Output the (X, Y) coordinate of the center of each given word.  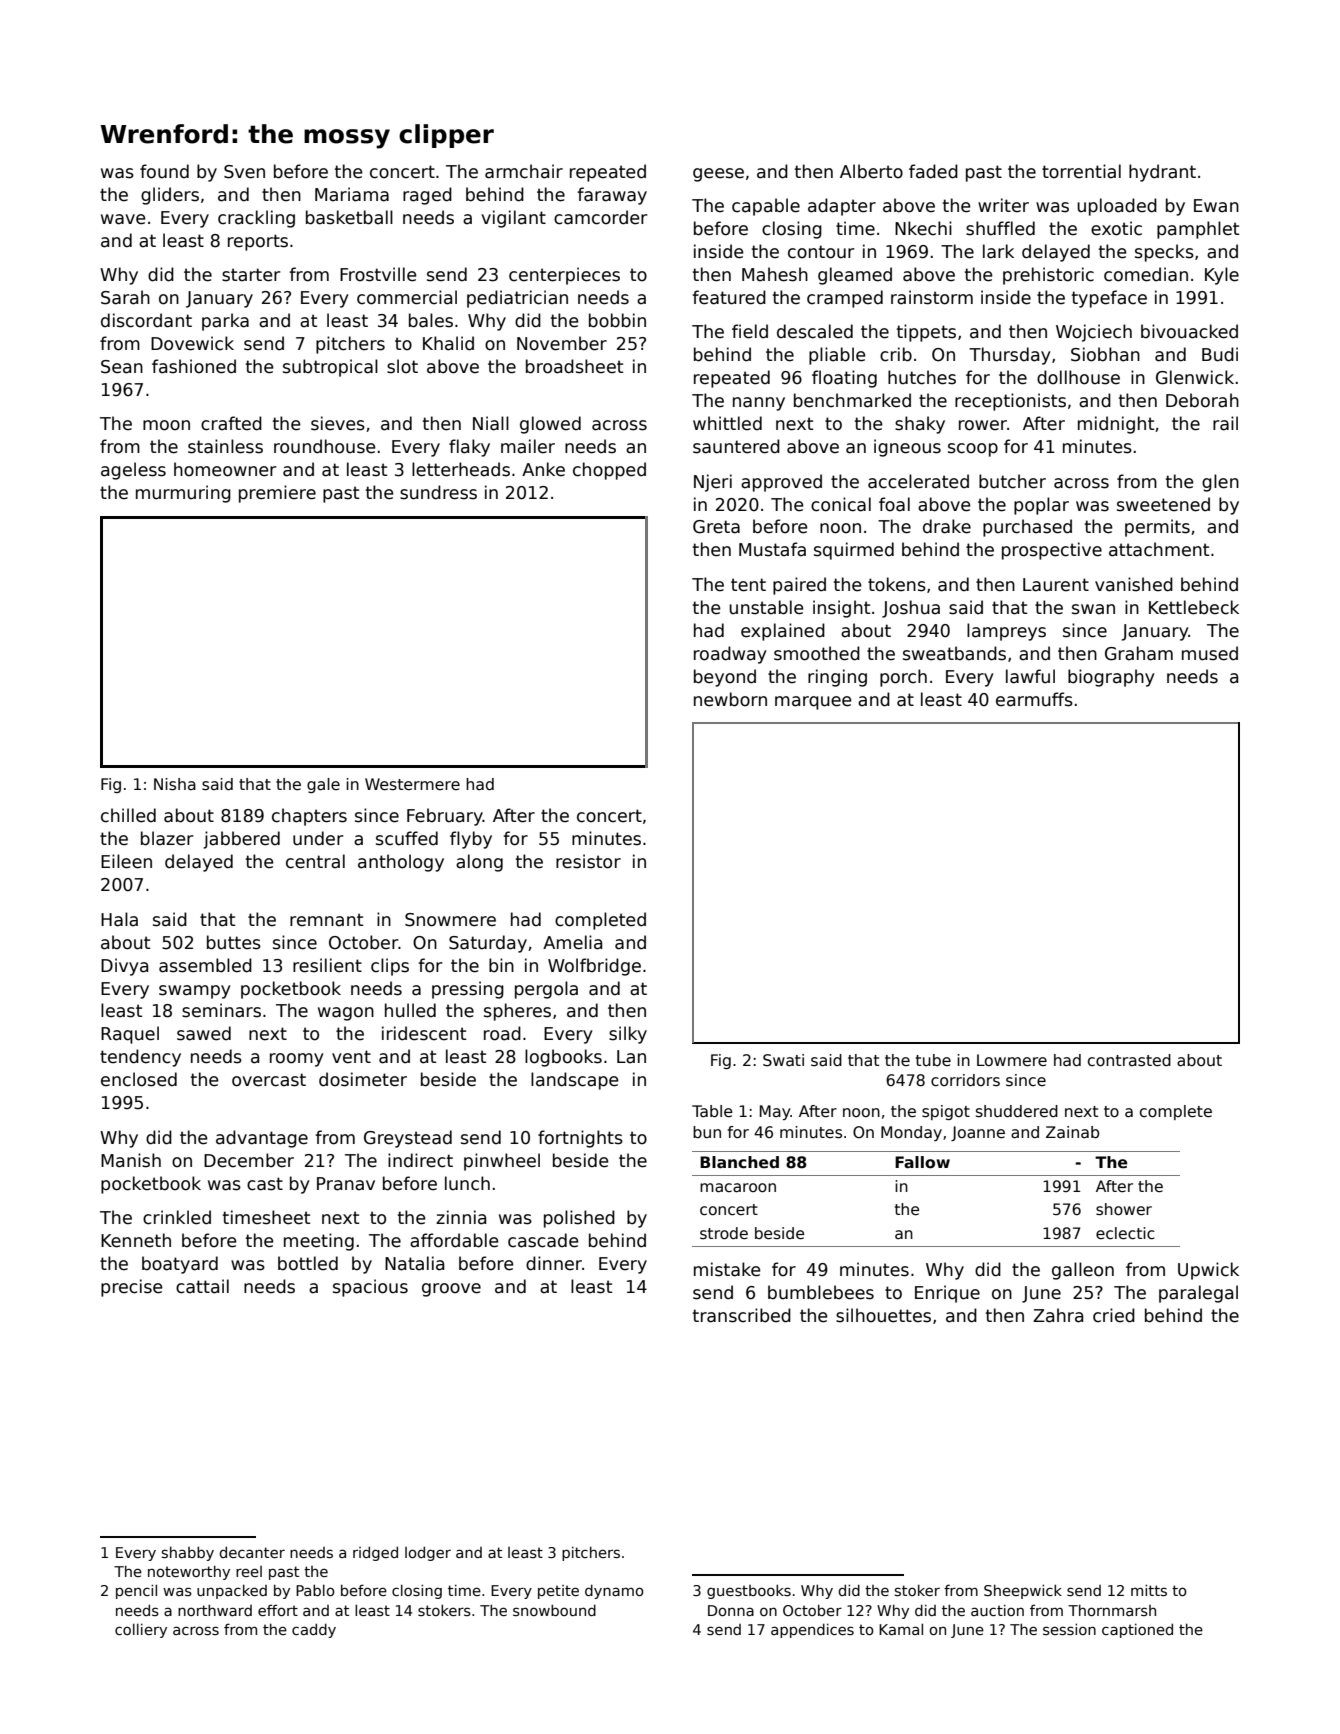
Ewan (1216, 206)
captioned (1137, 1630)
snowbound (554, 1610)
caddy (314, 1630)
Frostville (378, 274)
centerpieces (564, 276)
